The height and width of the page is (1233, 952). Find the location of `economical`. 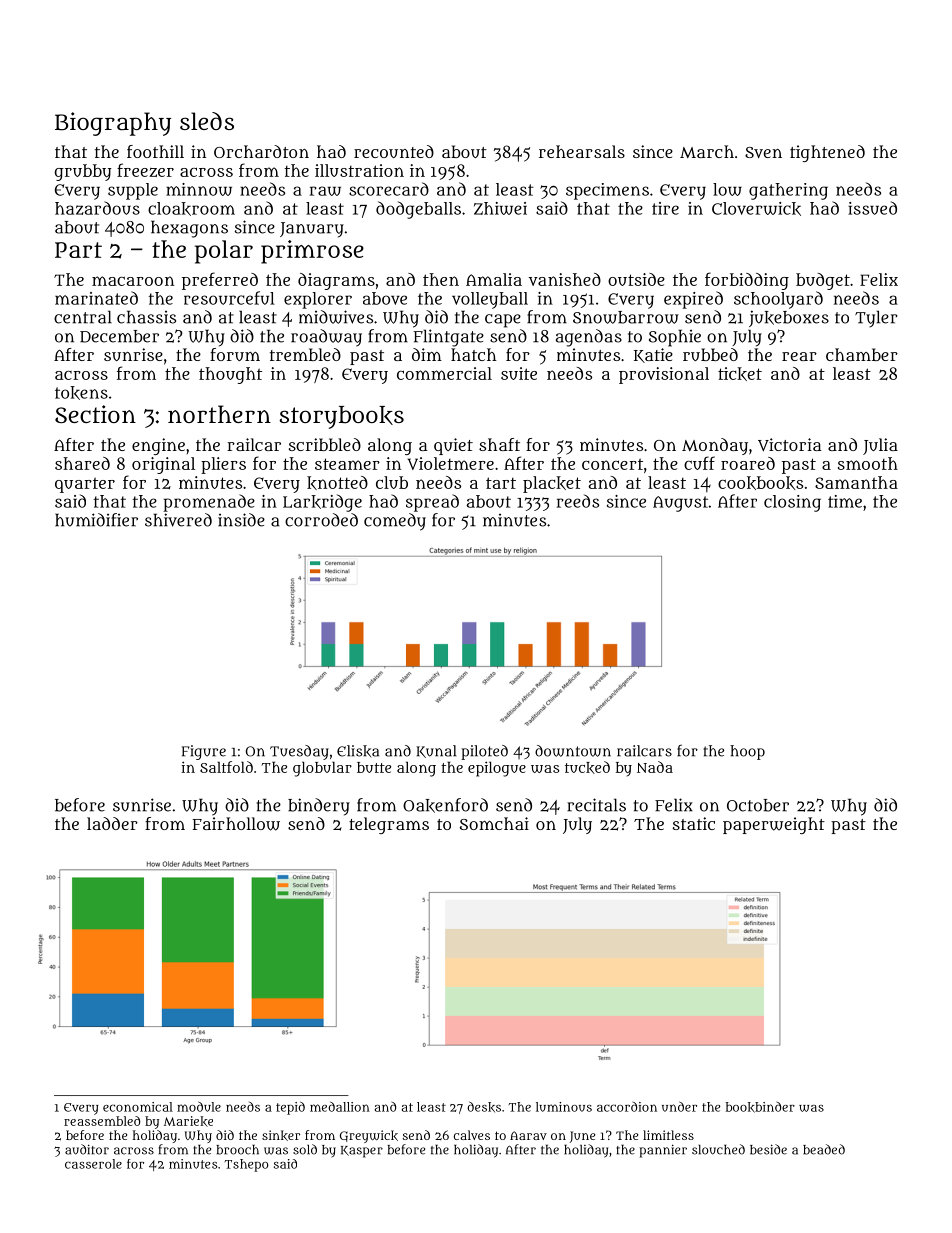

economical is located at coordinates (138, 1107).
